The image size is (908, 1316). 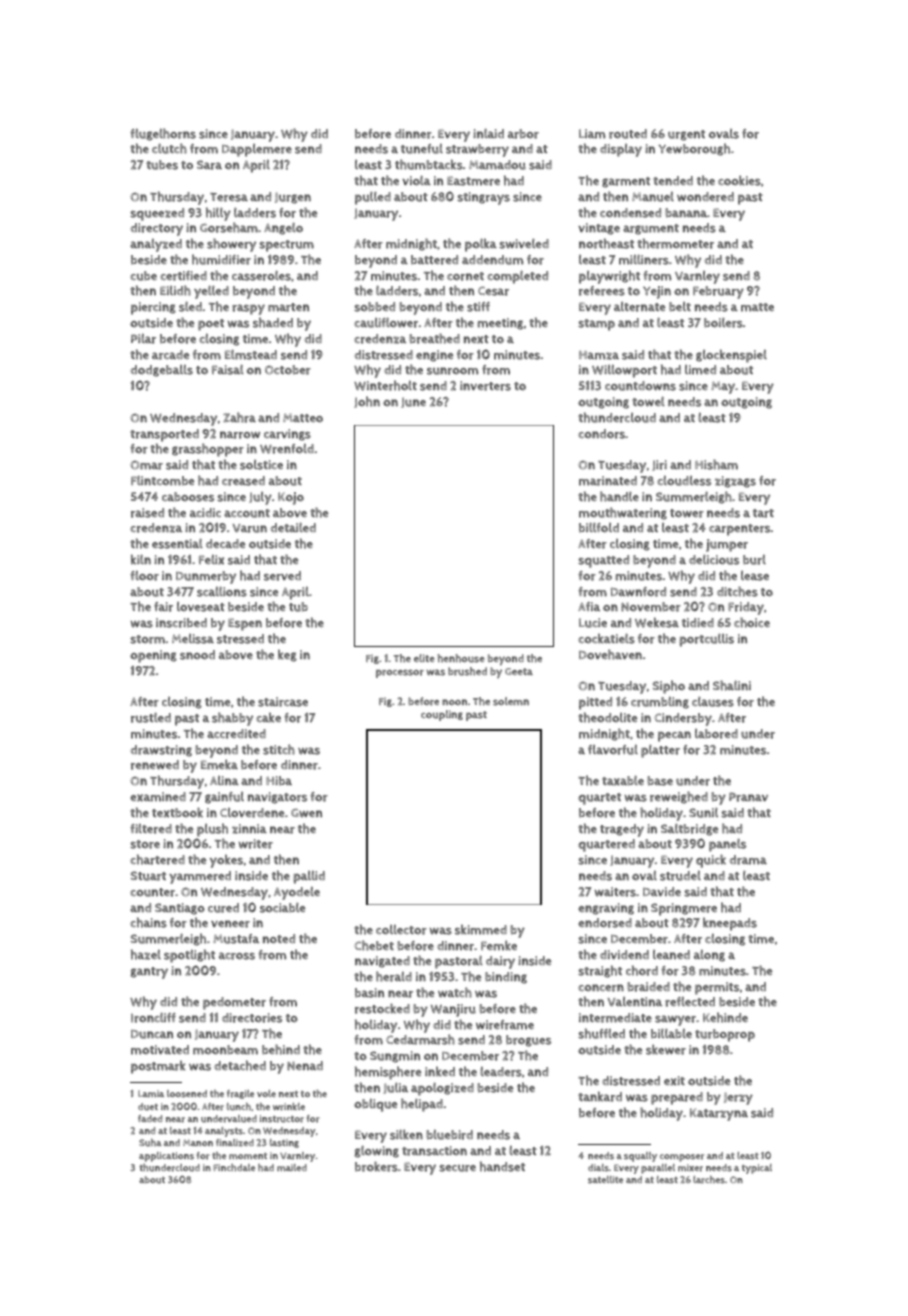 What do you see at coordinates (400, 673) in the screenshot?
I see `processor` at bounding box center [400, 673].
